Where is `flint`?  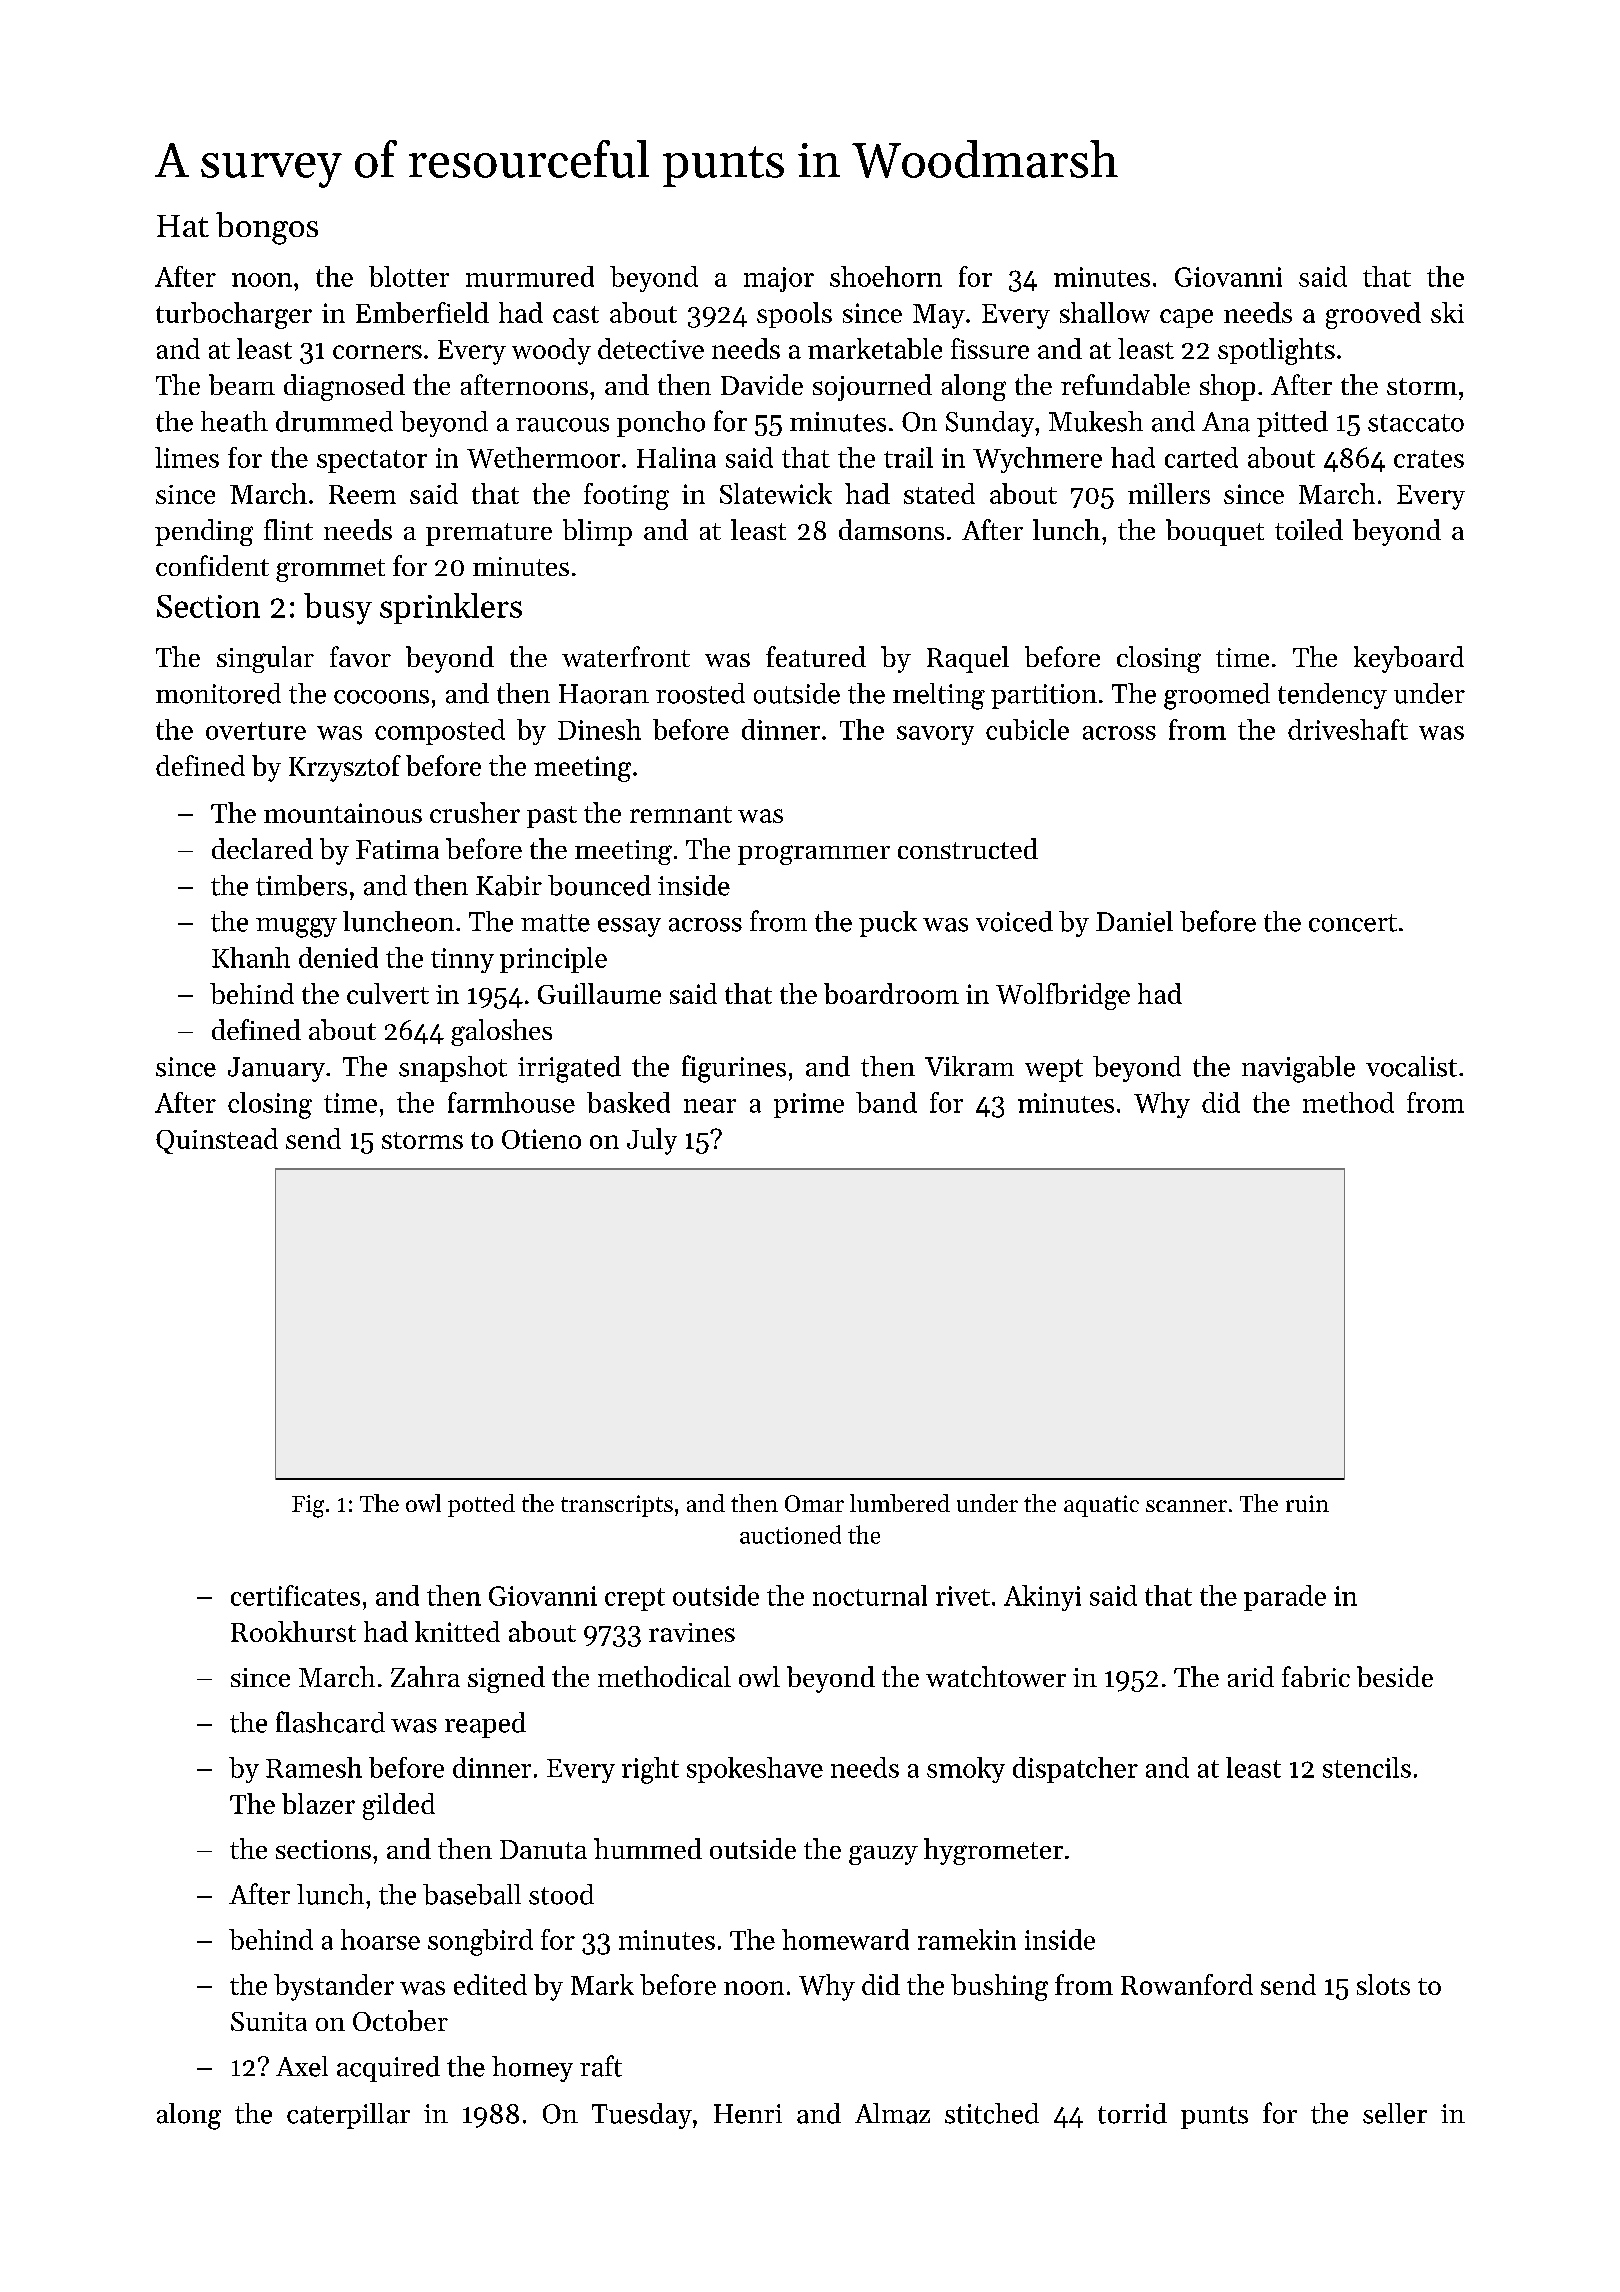
flint is located at coordinates (288, 529).
